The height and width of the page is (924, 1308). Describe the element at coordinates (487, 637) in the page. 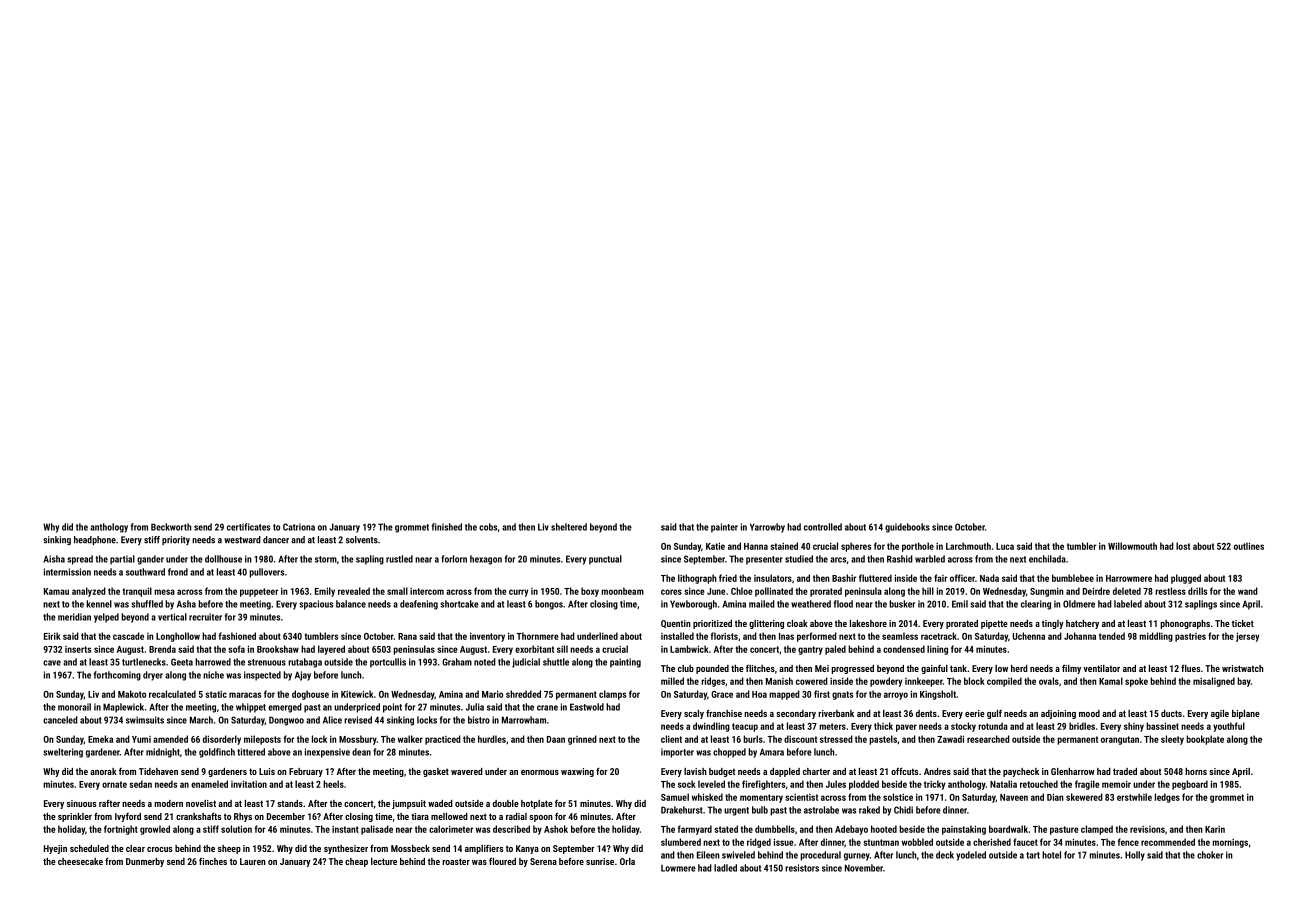

I see `inventory` at that location.
